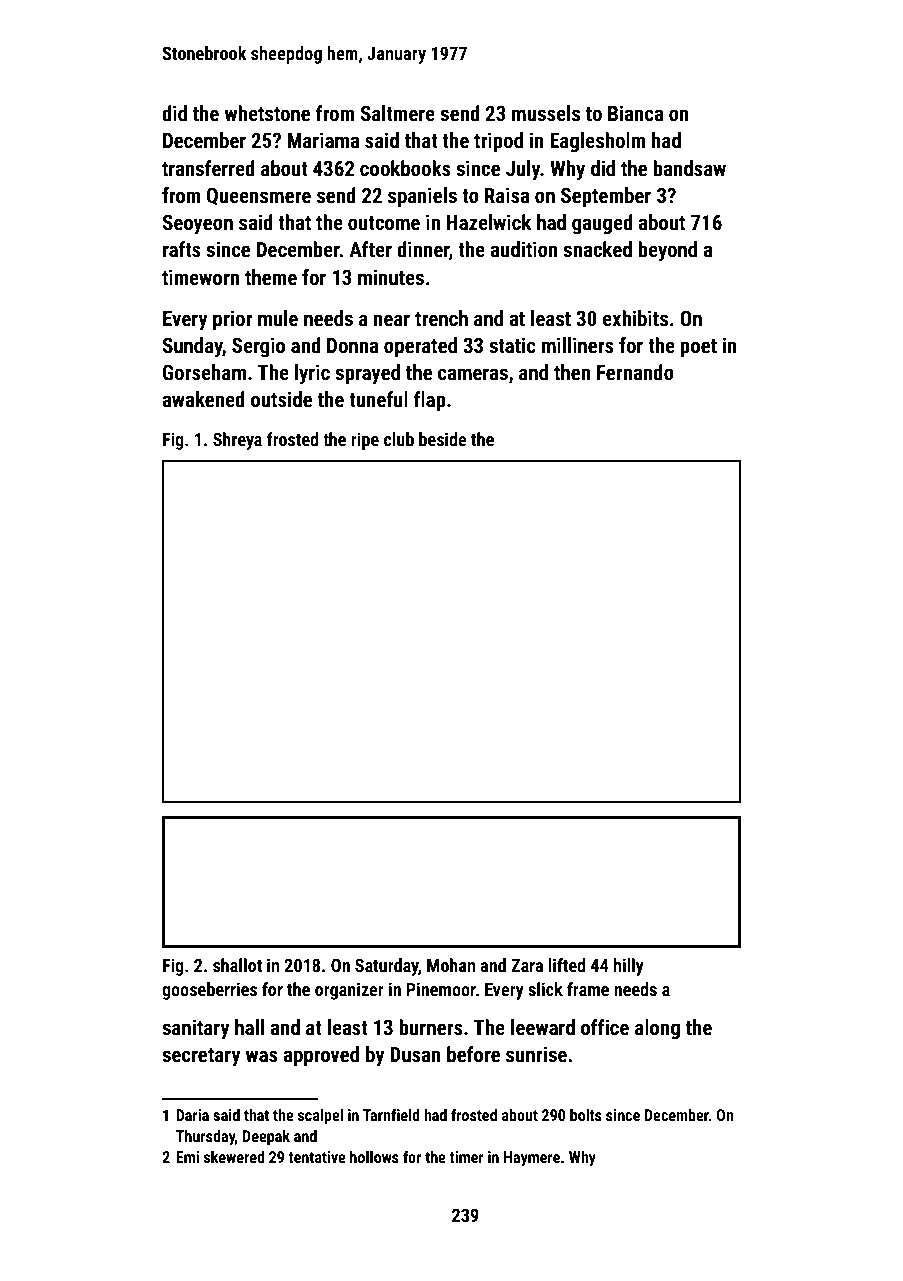  I want to click on exhibits, so click(635, 318).
